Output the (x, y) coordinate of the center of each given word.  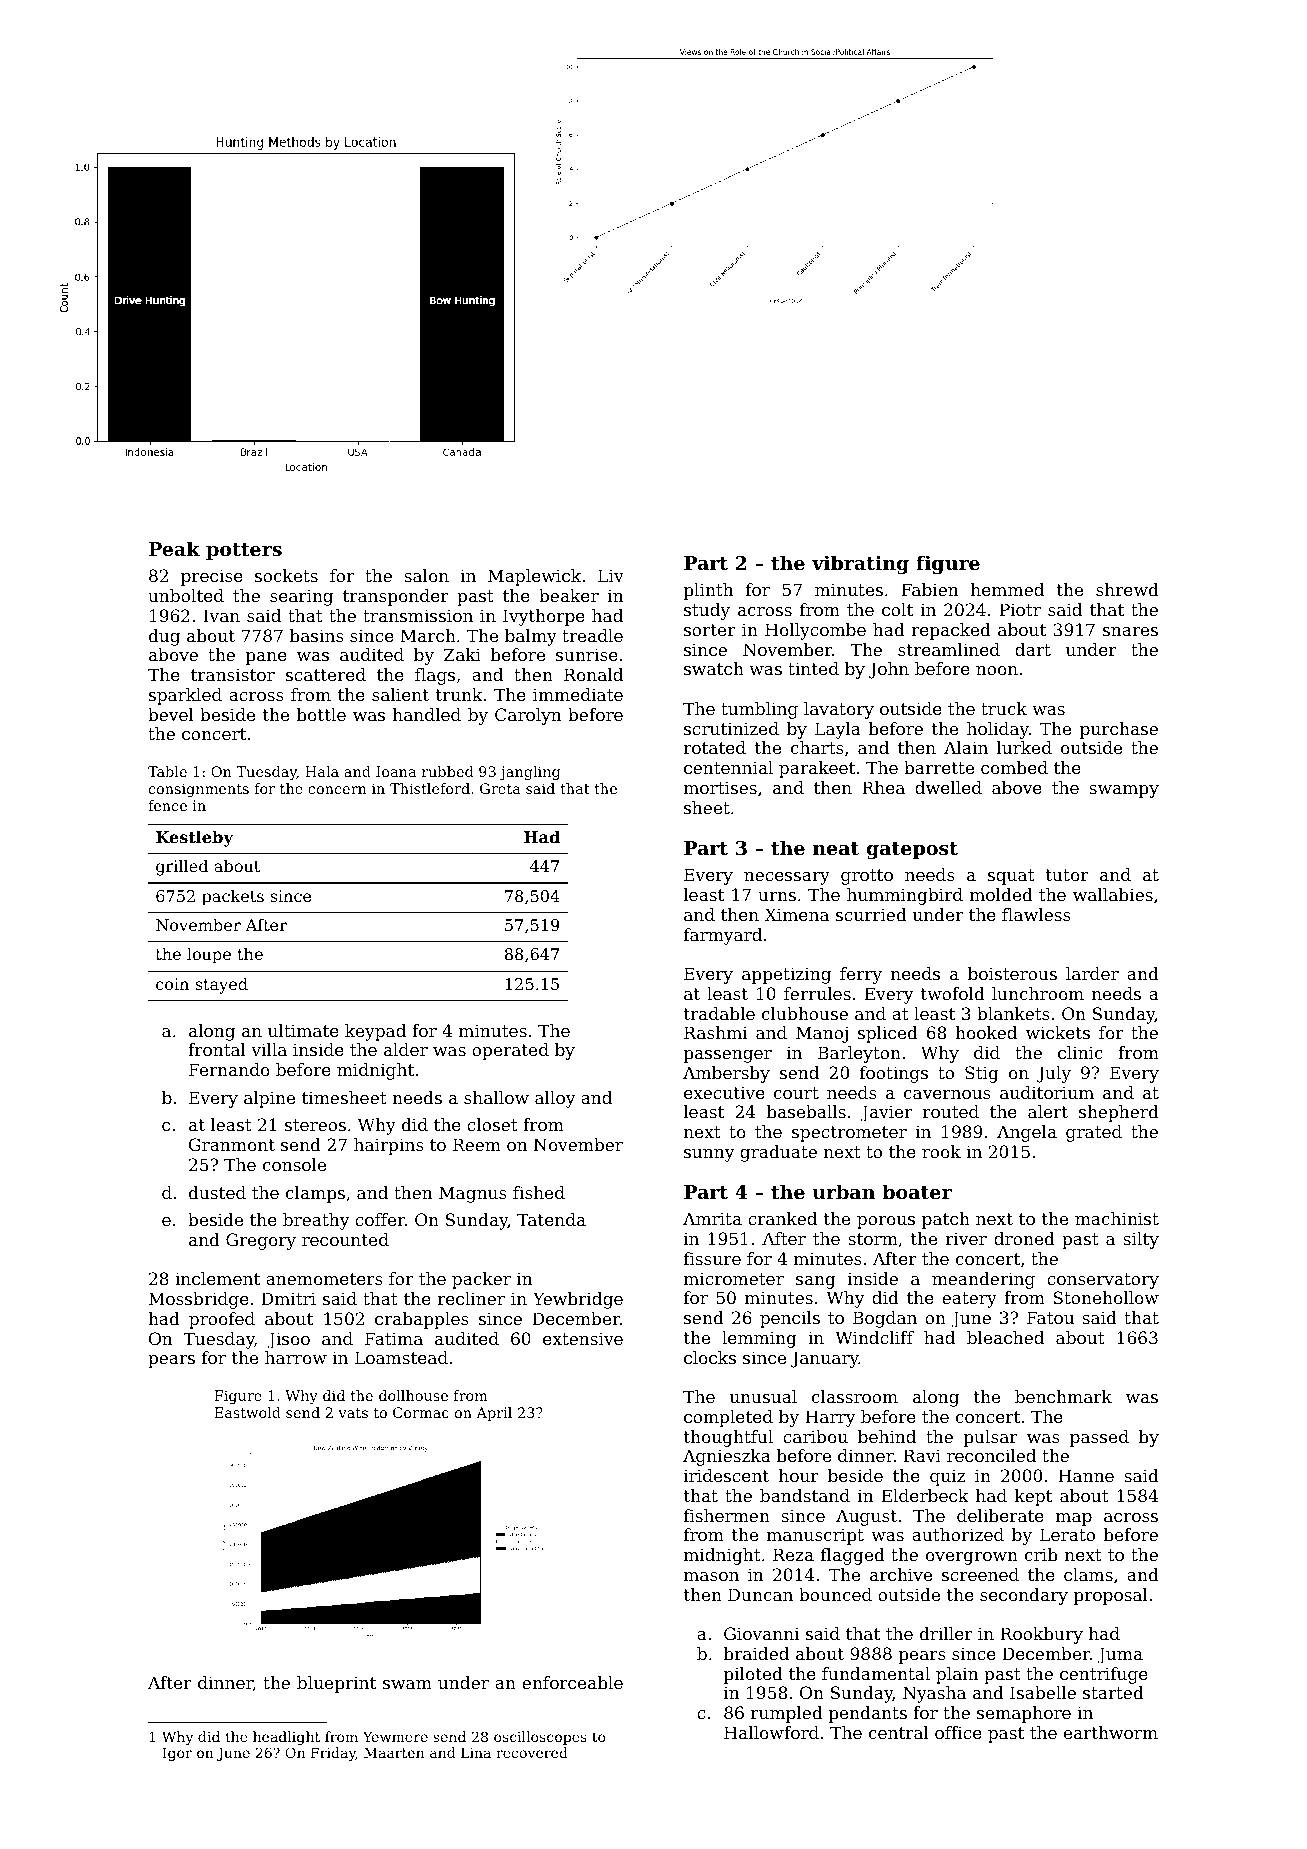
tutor (1067, 875)
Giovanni (762, 1633)
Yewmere (395, 1736)
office (958, 1732)
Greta (500, 788)
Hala (322, 771)
